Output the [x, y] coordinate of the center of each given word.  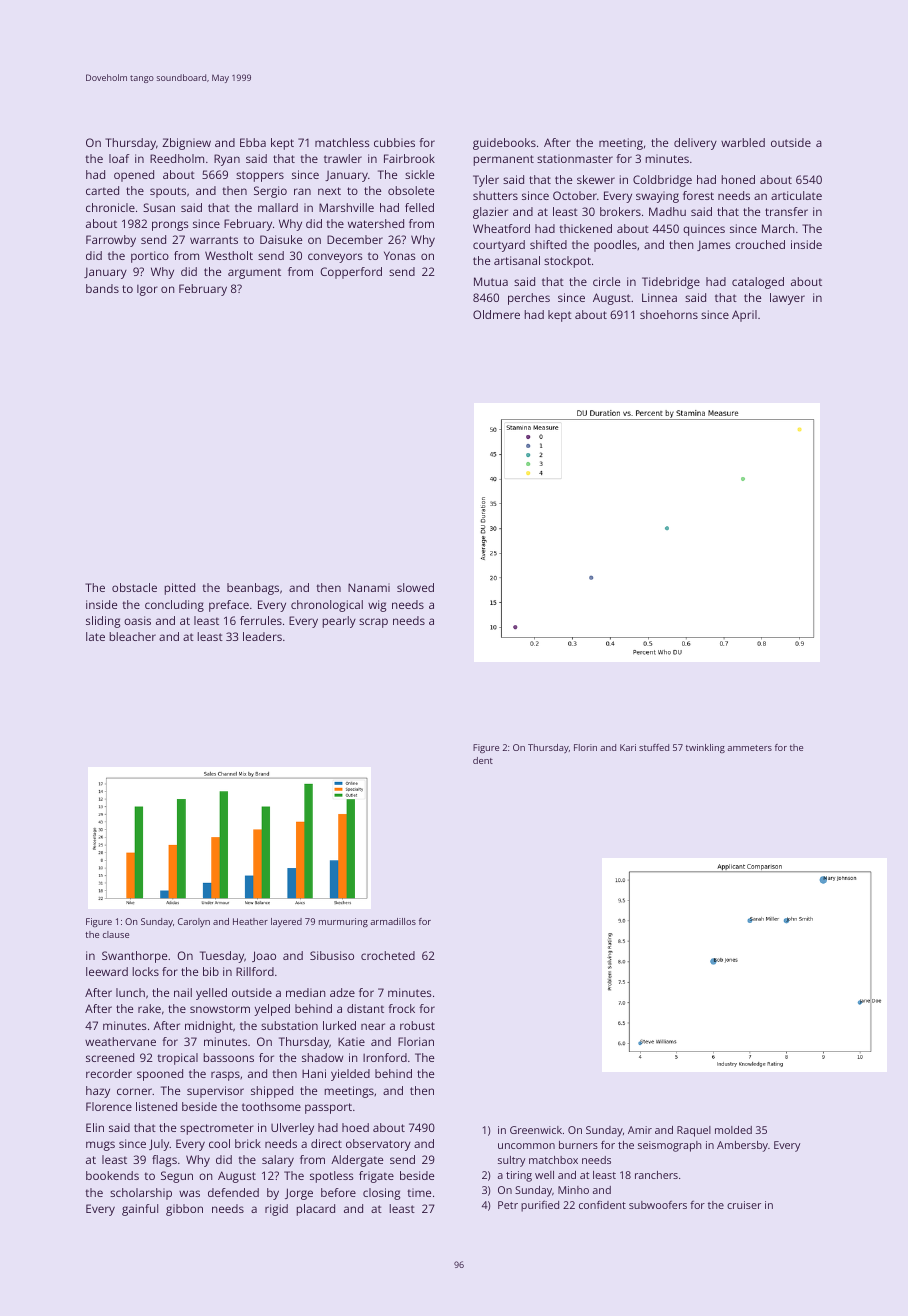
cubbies [394, 142]
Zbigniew [186, 144]
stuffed [654, 747]
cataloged [758, 283]
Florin [585, 747]
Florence [109, 1106]
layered [286, 922]
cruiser [744, 1205]
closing [381, 1194]
